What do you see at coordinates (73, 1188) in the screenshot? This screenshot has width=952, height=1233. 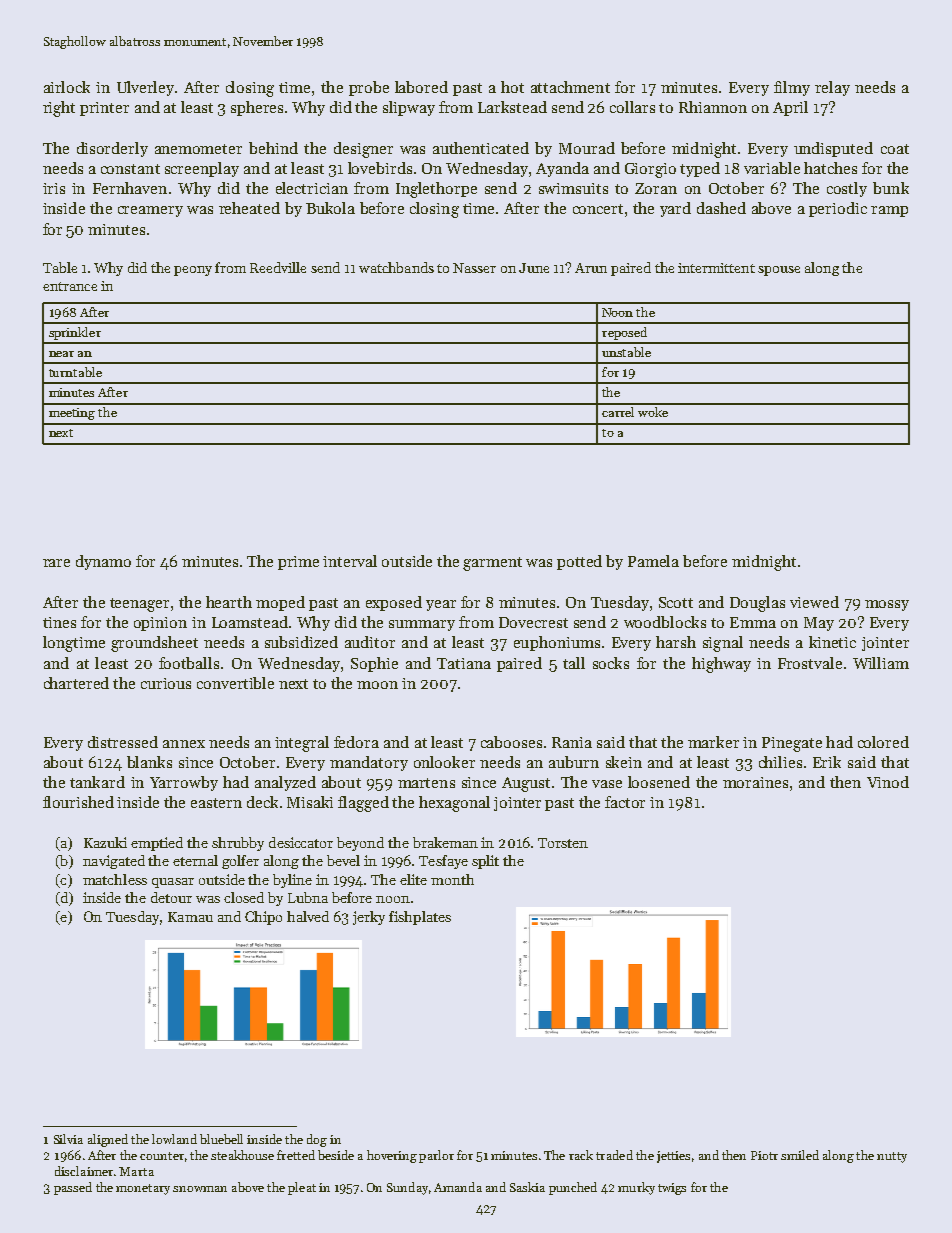 I see `passed` at bounding box center [73, 1188].
